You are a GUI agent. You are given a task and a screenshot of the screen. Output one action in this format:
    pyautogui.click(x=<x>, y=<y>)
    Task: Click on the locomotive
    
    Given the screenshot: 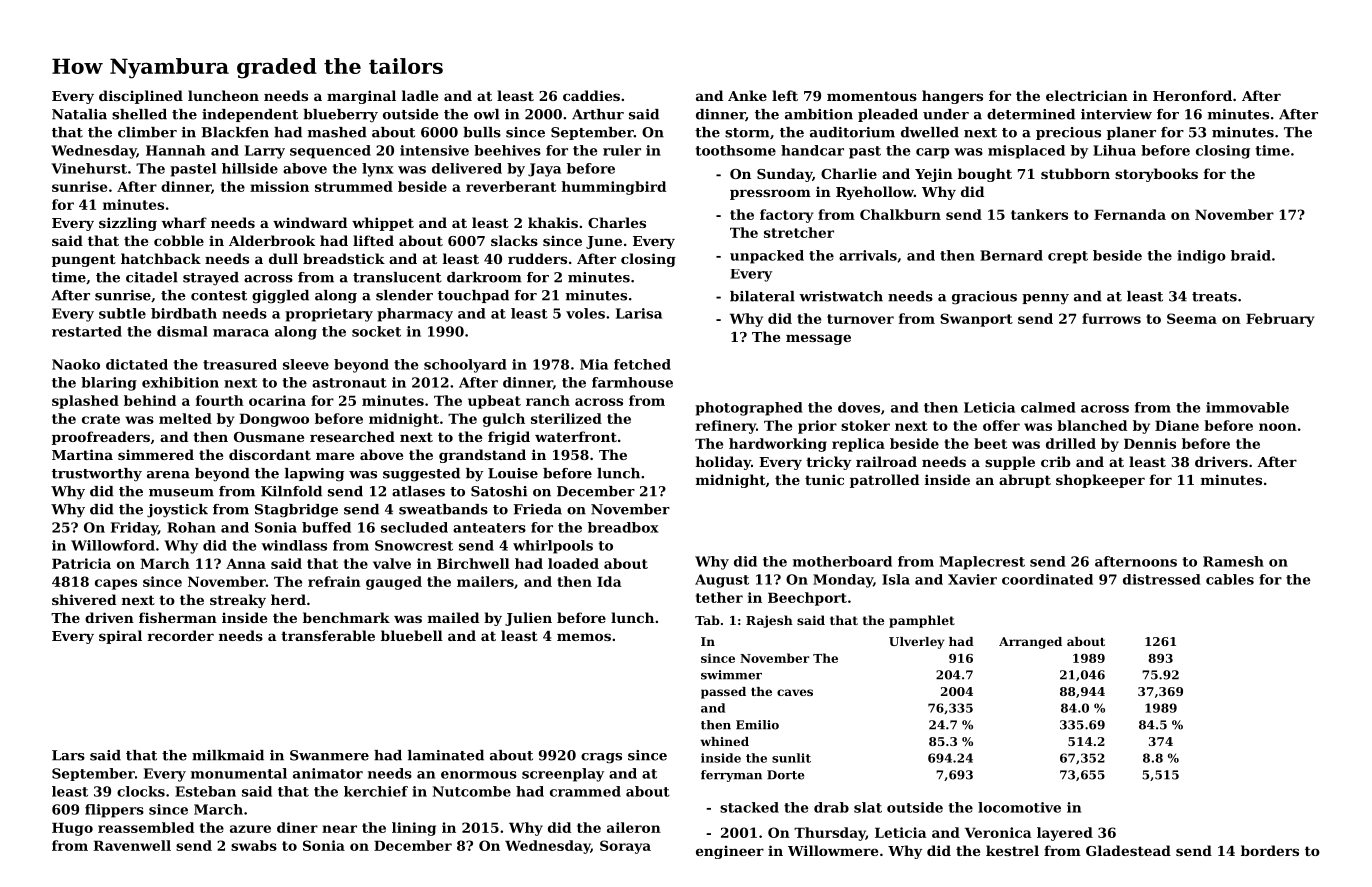 What is the action you would take?
    pyautogui.click(x=1019, y=807)
